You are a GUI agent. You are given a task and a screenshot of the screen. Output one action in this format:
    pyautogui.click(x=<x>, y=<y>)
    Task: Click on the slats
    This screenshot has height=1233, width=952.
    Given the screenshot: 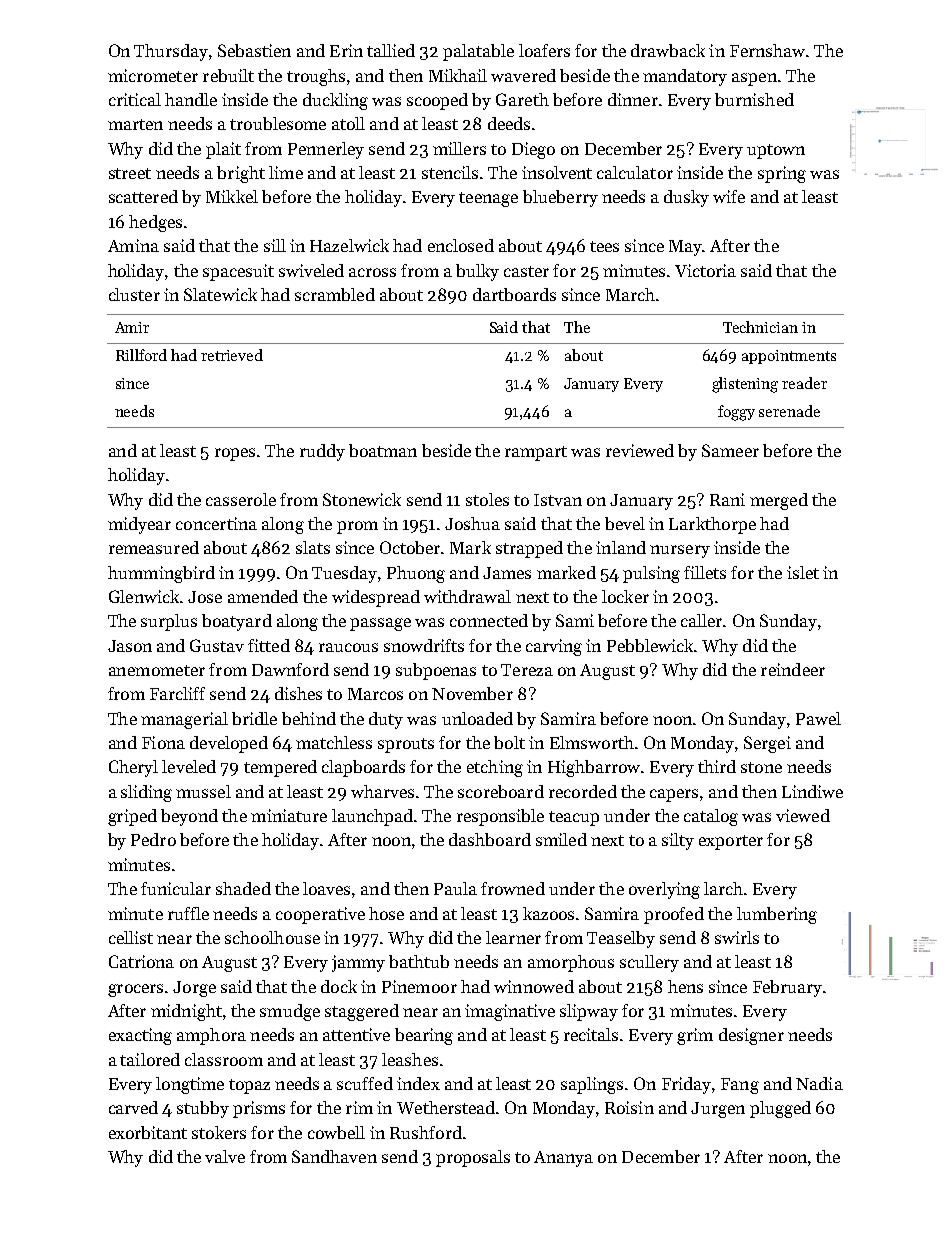 What is the action you would take?
    pyautogui.click(x=313, y=547)
